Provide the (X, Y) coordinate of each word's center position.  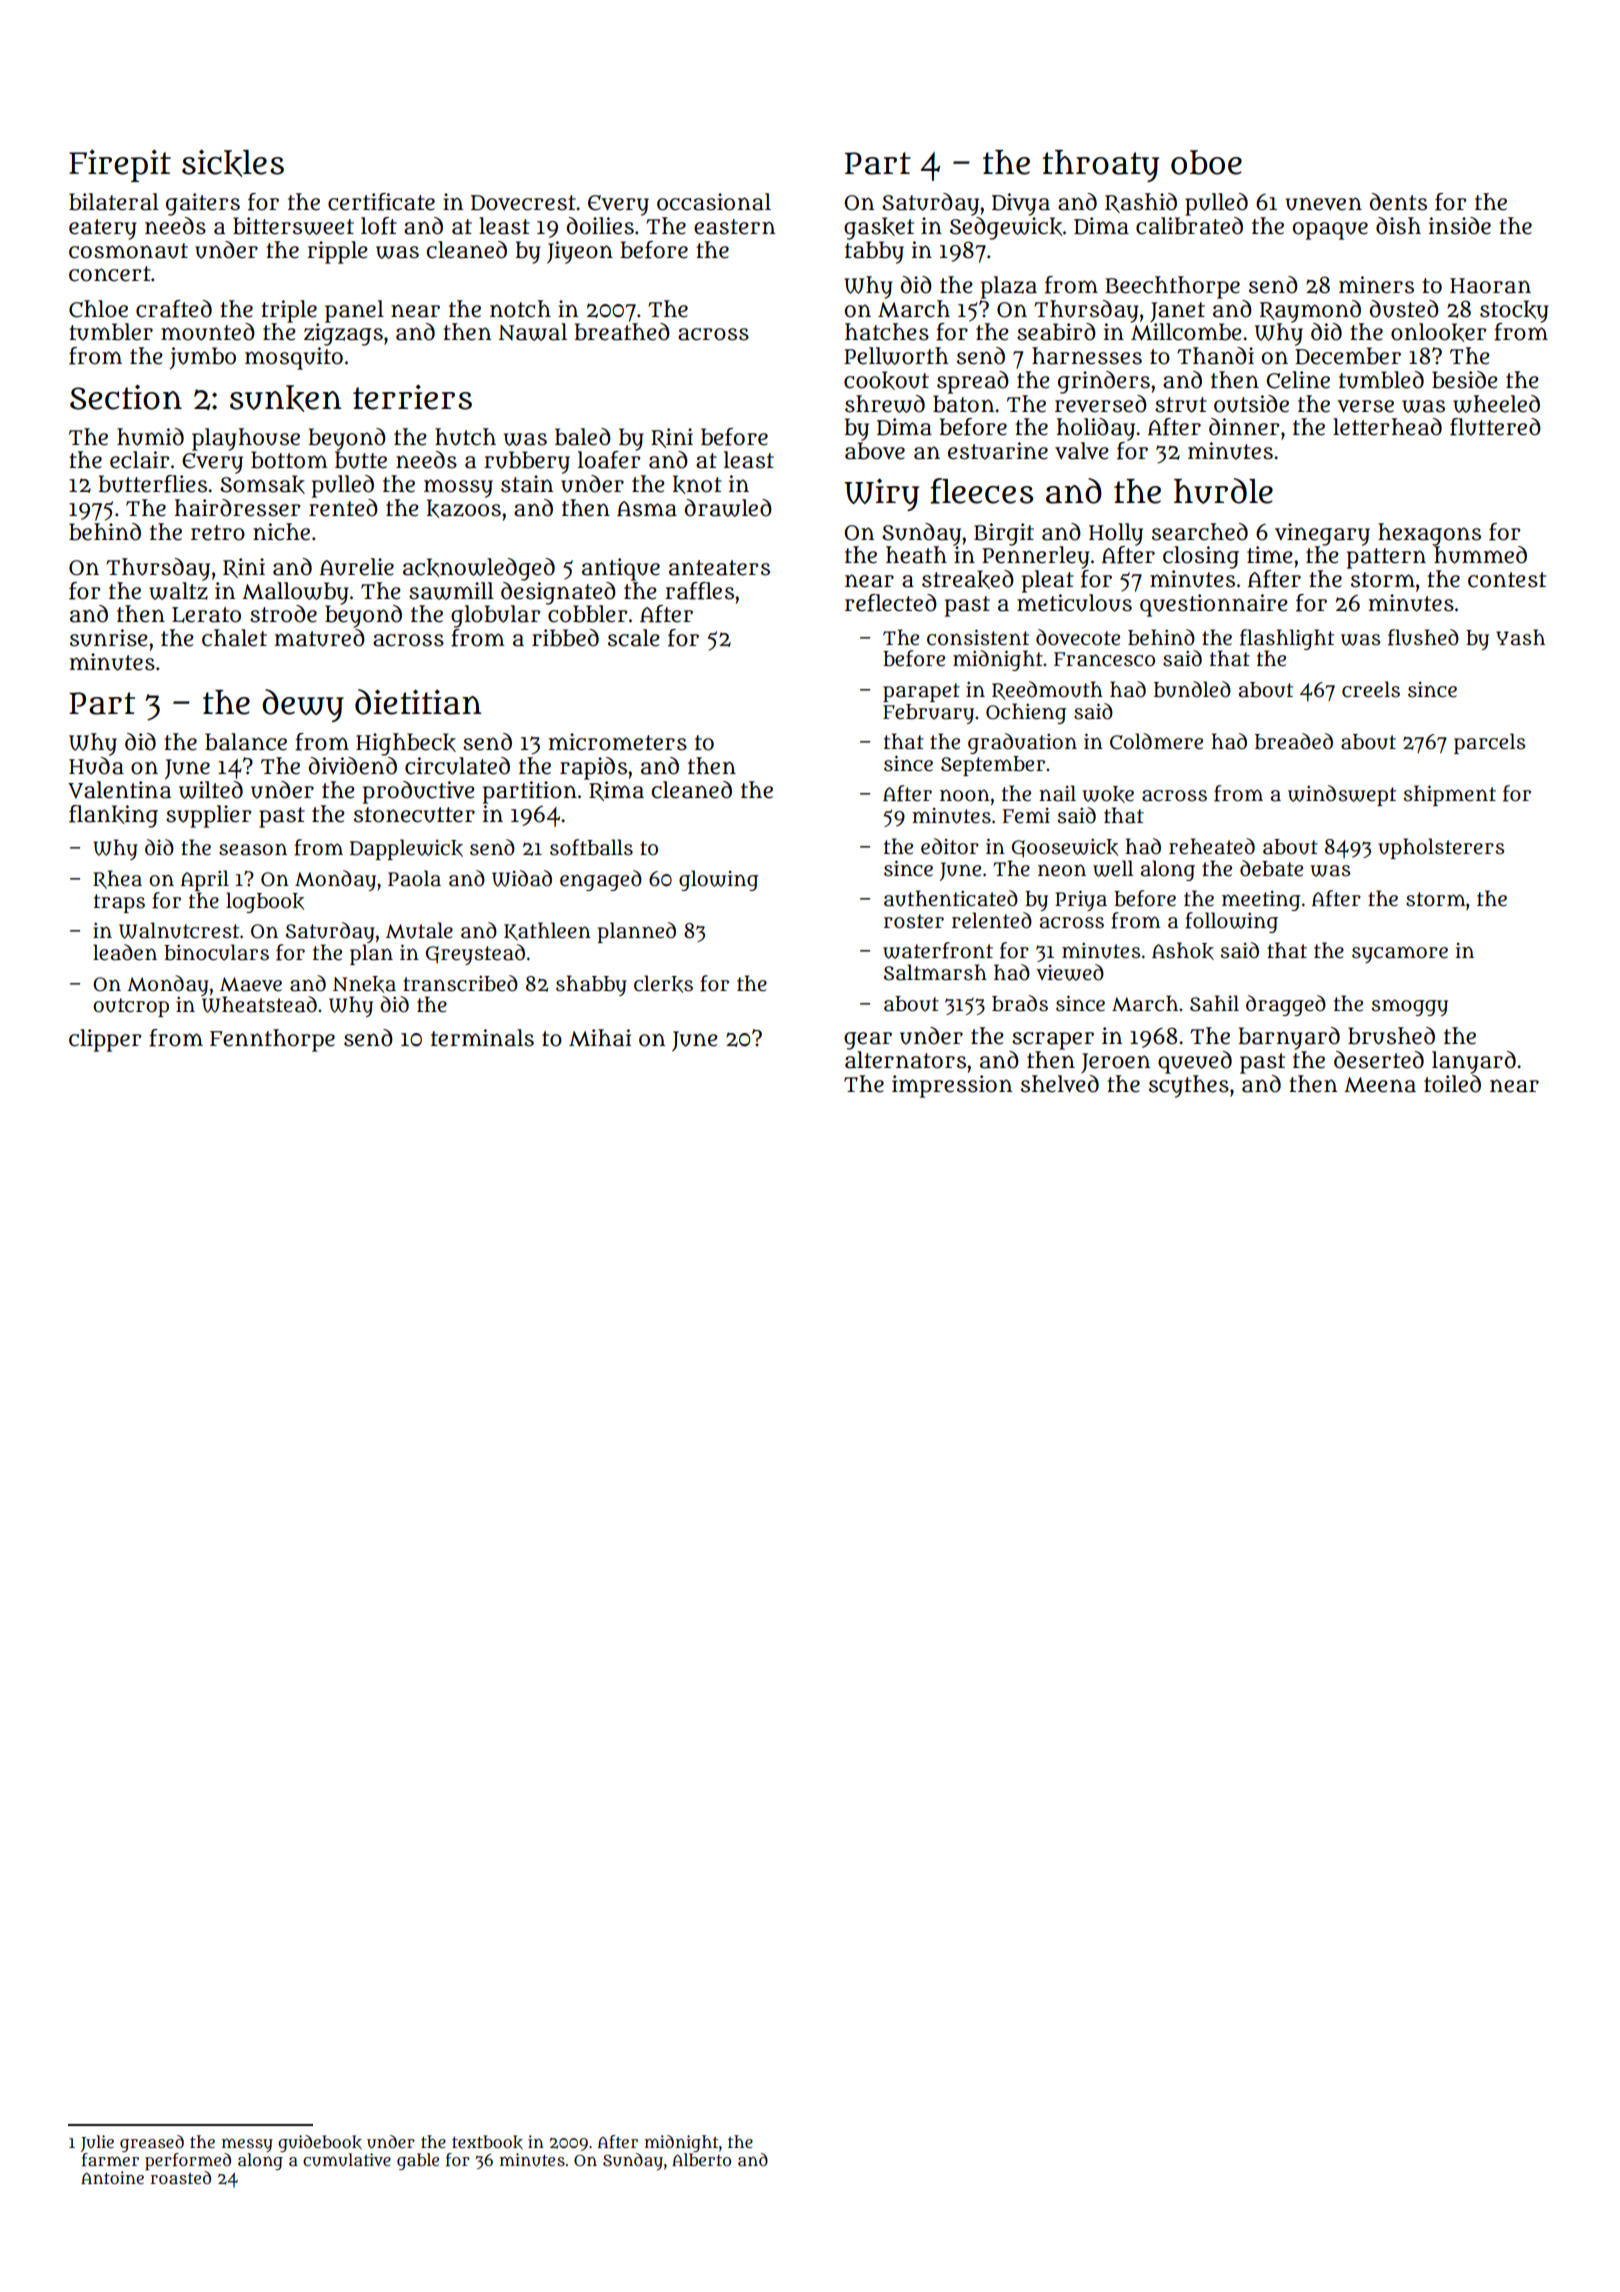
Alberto (701, 2159)
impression (952, 1086)
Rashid (1141, 203)
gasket (879, 228)
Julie (97, 2143)
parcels (1489, 743)
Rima (616, 791)
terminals (482, 1038)
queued (1195, 1062)
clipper (105, 1040)
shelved (1060, 1084)
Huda (96, 766)
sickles (233, 163)
